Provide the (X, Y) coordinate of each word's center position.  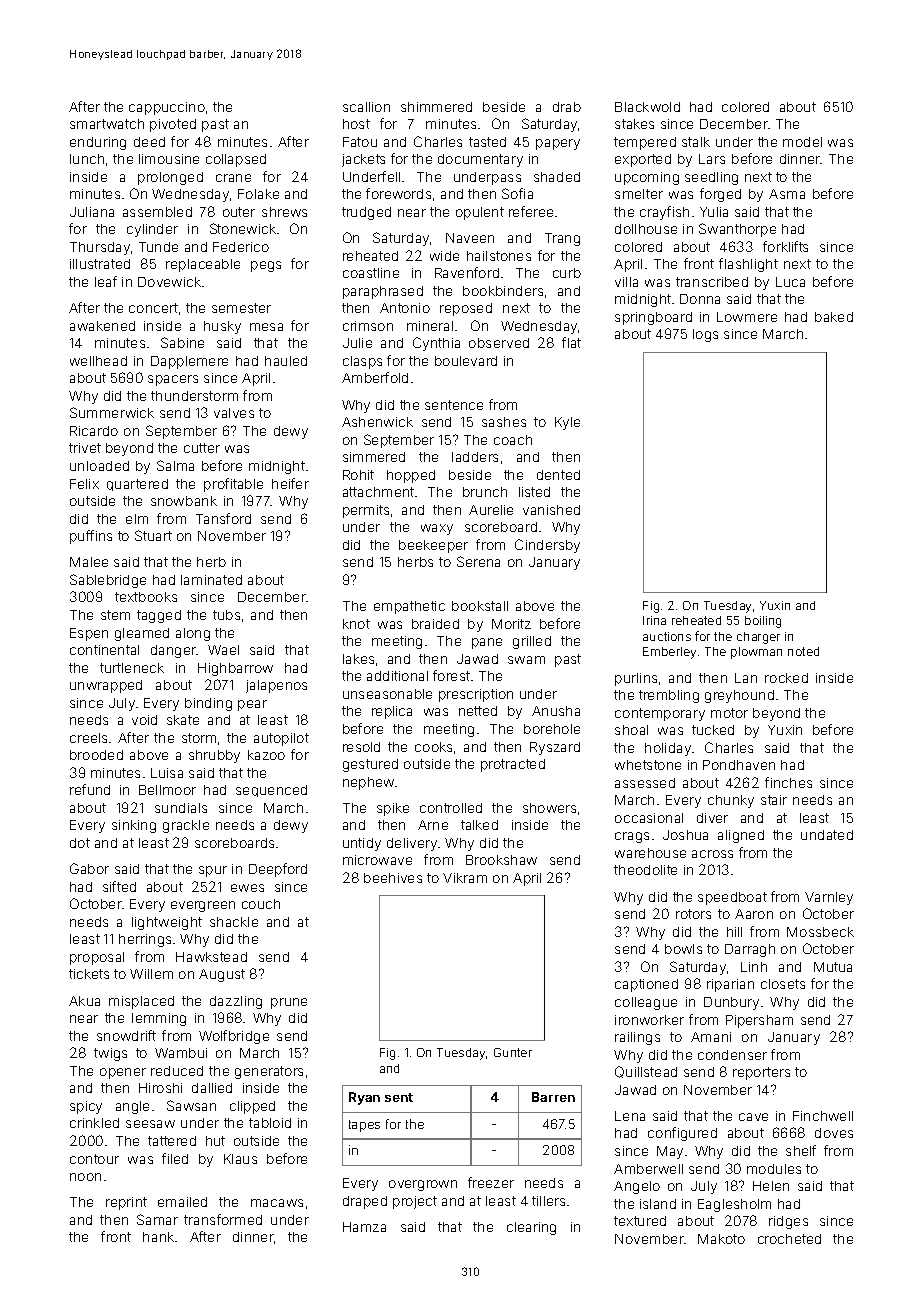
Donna (700, 299)
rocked (786, 678)
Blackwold (647, 107)
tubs (226, 615)
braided (435, 624)
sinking (134, 826)
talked (479, 825)
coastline (371, 273)
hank (158, 1237)
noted (803, 651)
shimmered (436, 107)
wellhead (98, 361)
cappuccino (167, 108)
